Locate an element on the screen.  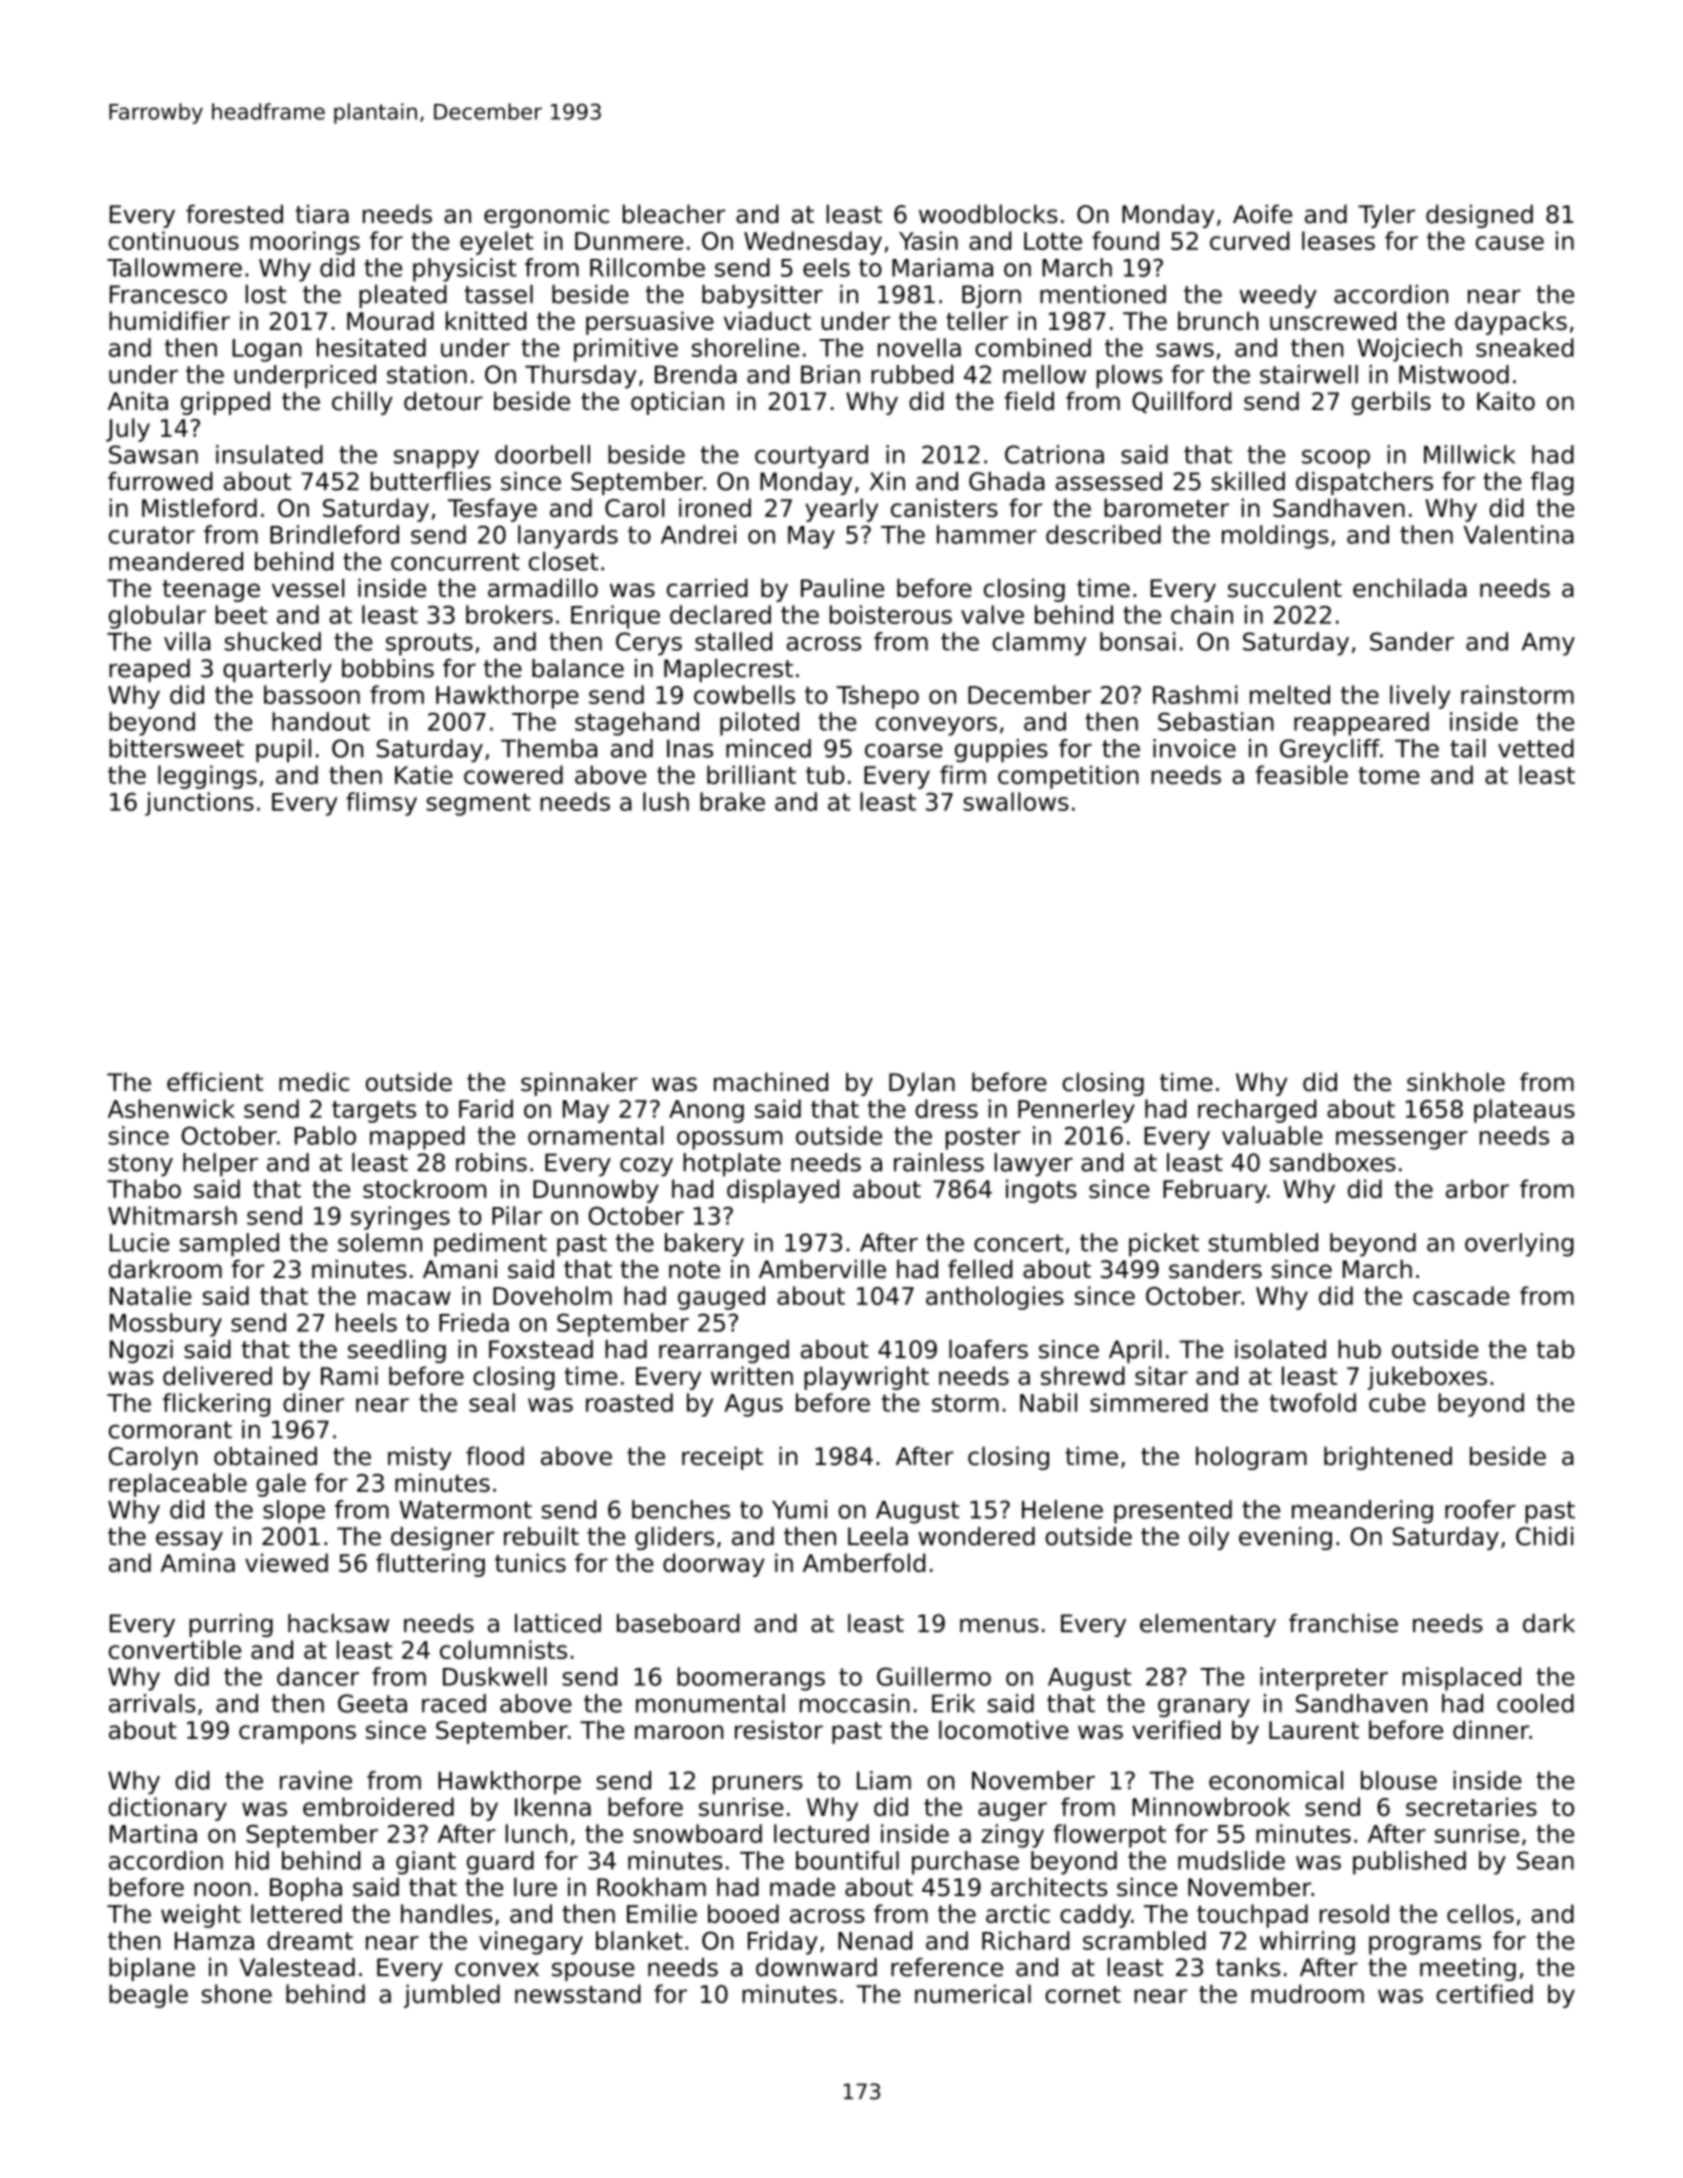
messenger is located at coordinates (1402, 1140).
